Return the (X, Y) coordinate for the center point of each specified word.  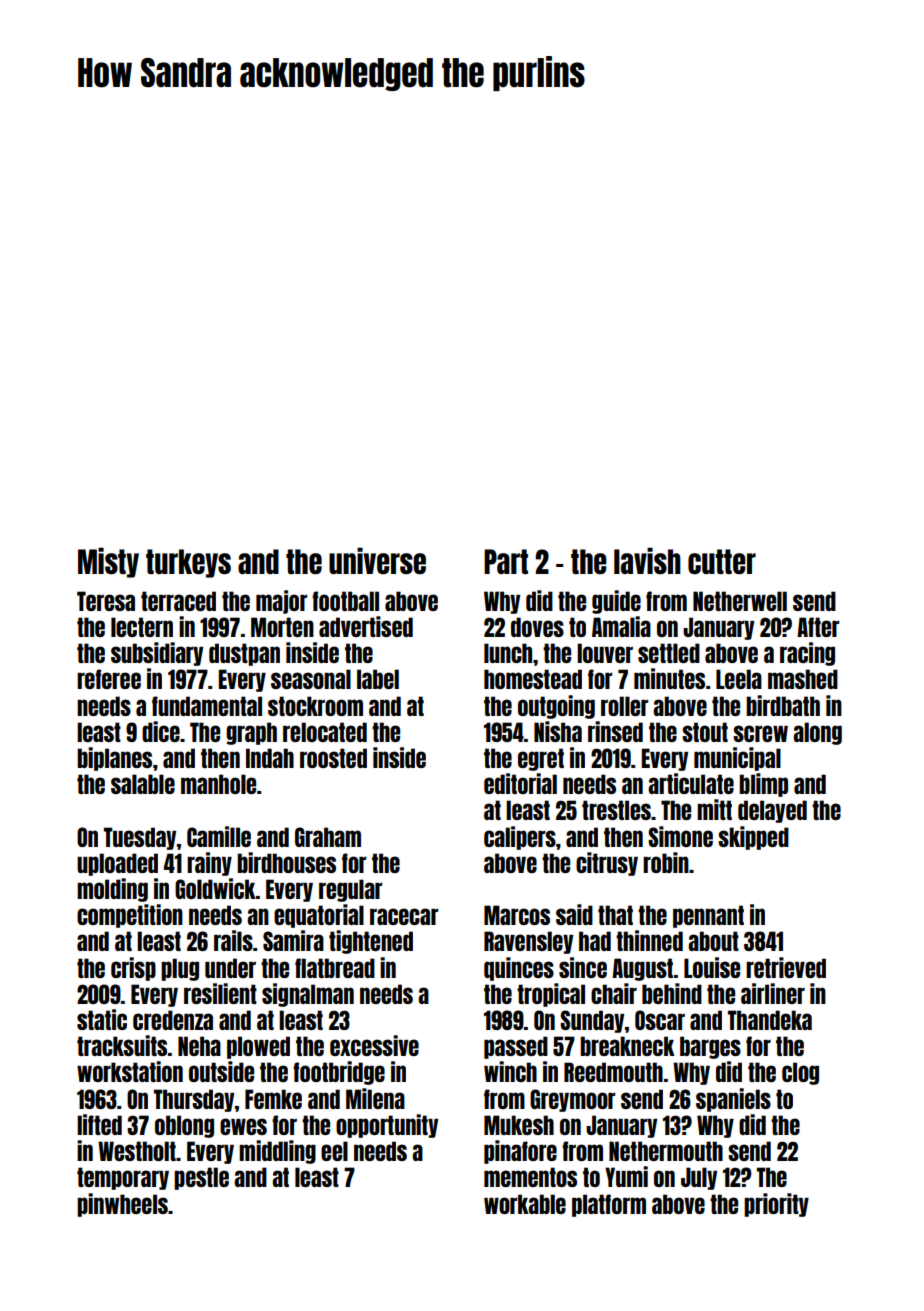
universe (377, 560)
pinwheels (122, 1205)
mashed (803, 679)
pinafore (520, 1152)
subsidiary (157, 654)
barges (710, 1047)
